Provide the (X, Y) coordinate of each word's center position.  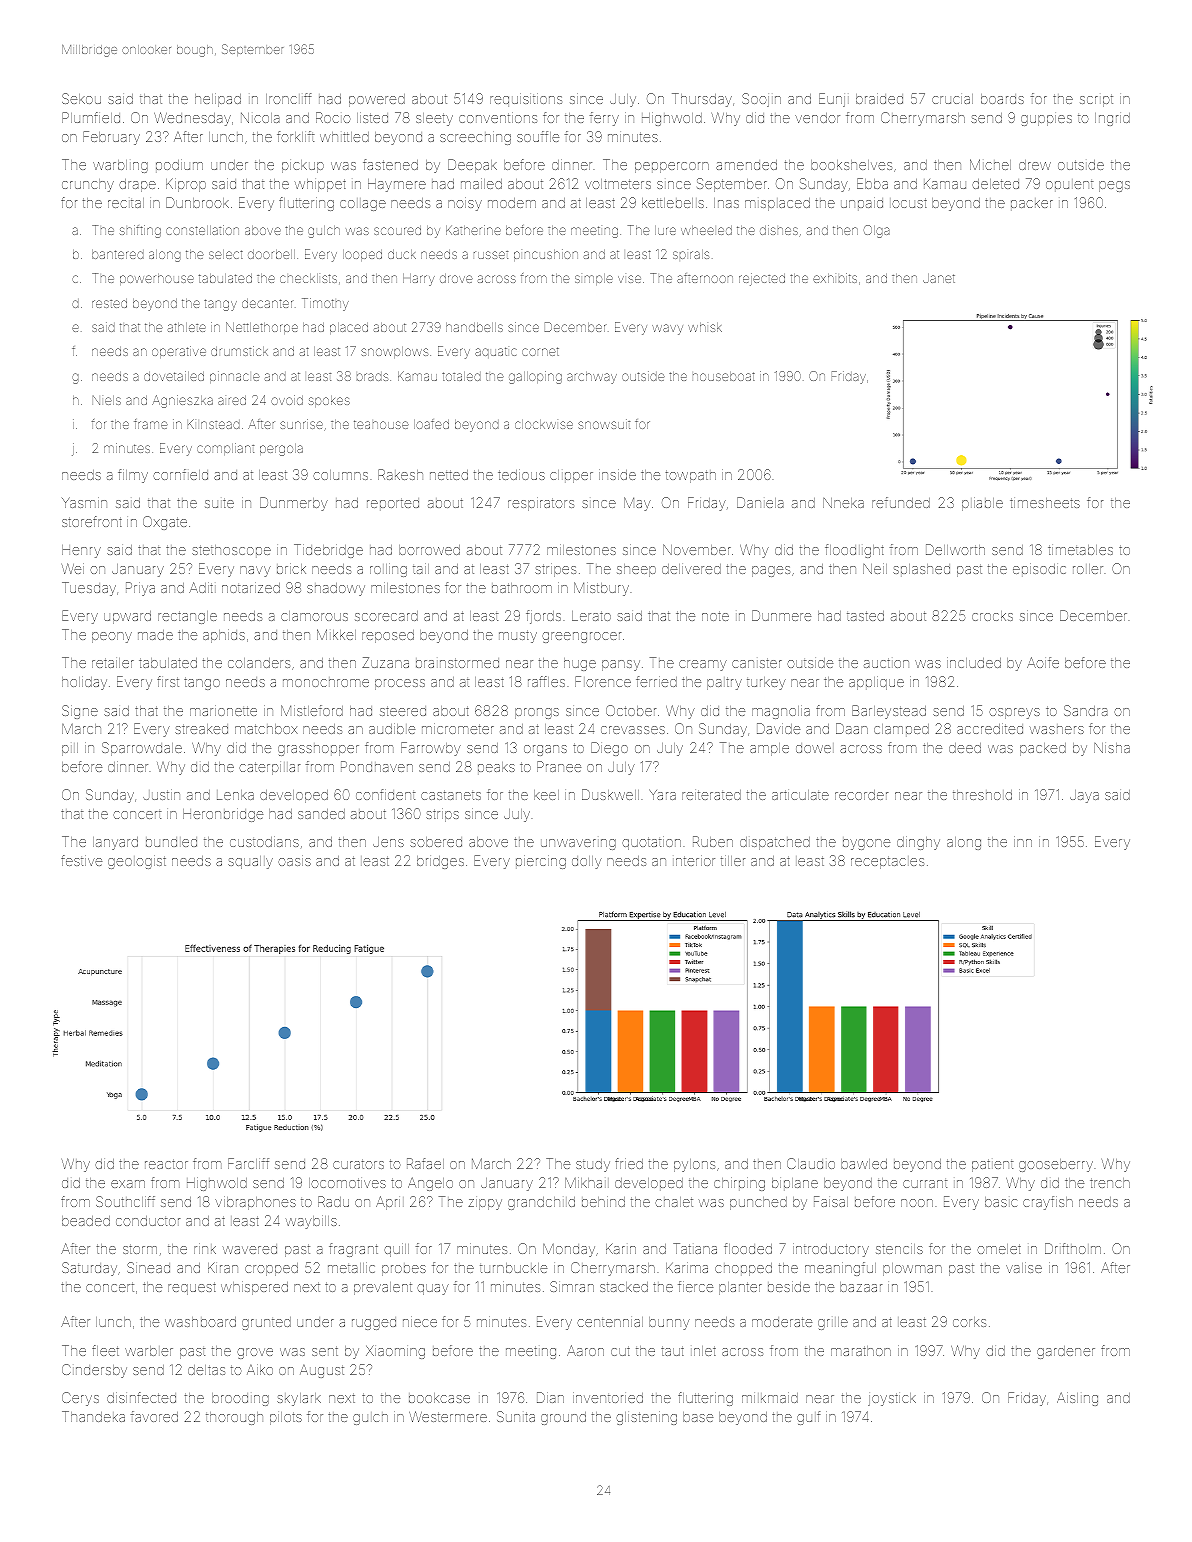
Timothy (325, 304)
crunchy (88, 185)
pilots (286, 1418)
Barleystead (889, 712)
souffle (538, 136)
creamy (703, 665)
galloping (535, 377)
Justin (161, 794)
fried (629, 1163)
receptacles (887, 862)
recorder (861, 795)
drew (1035, 165)
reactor (166, 1164)
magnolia (781, 712)
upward (127, 617)
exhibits (835, 278)
